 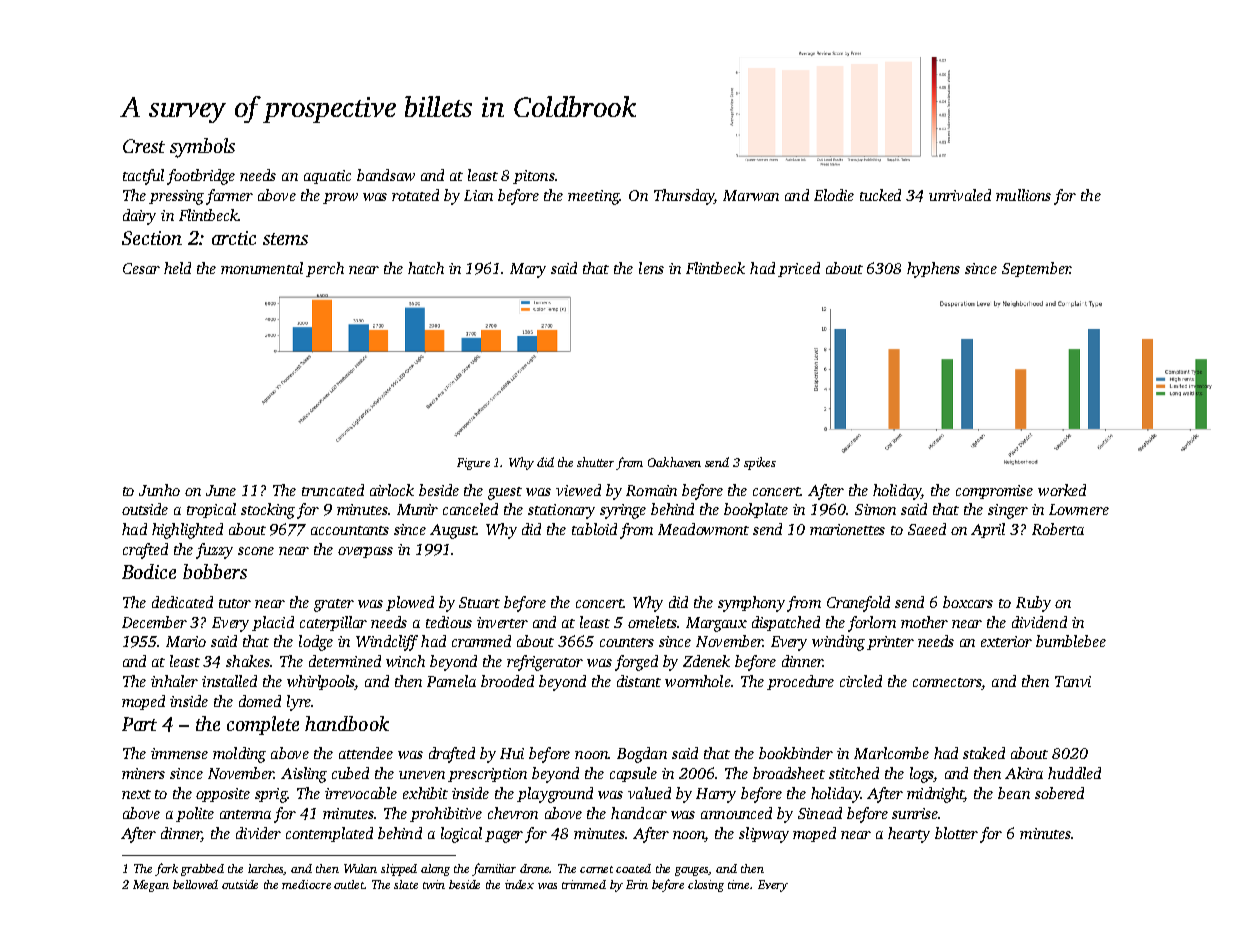 I want to click on Hui, so click(x=512, y=753).
